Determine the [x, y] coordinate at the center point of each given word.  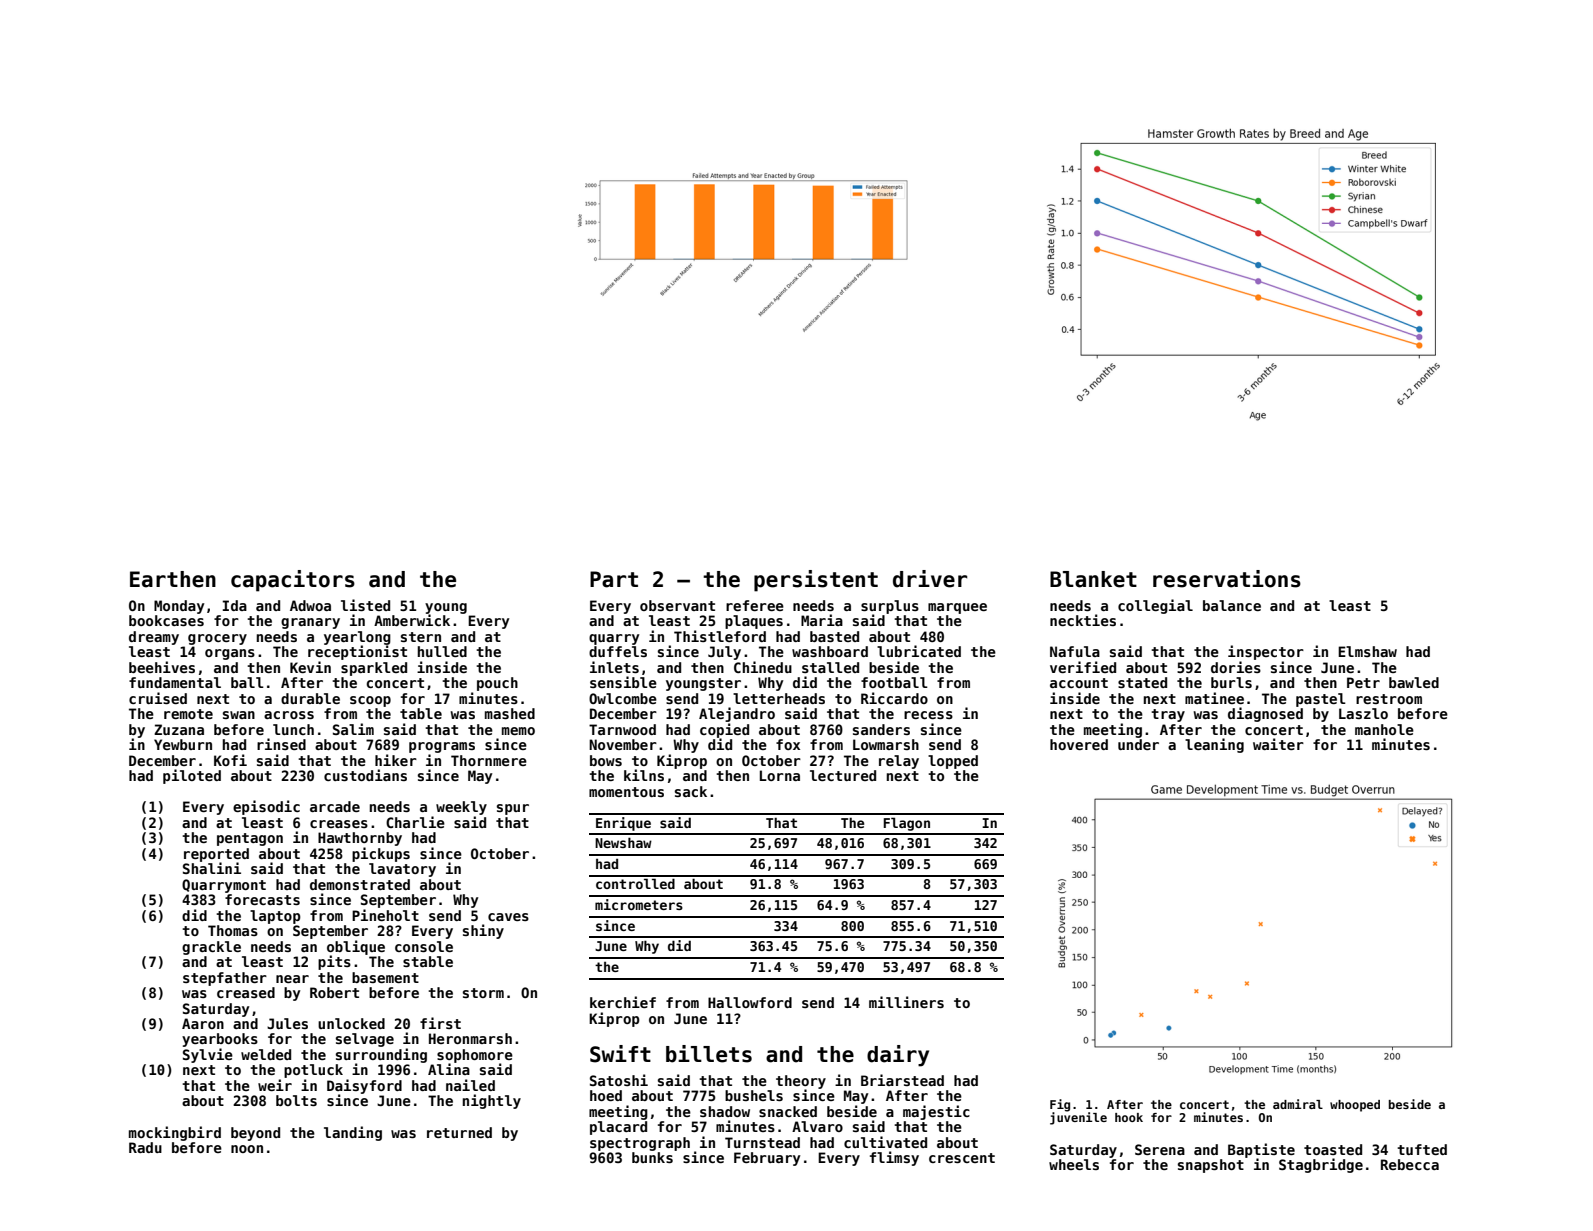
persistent [816, 581]
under [1138, 744]
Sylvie [208, 1055]
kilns [644, 775]
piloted [192, 776]
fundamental [175, 682]
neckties [1083, 620]
